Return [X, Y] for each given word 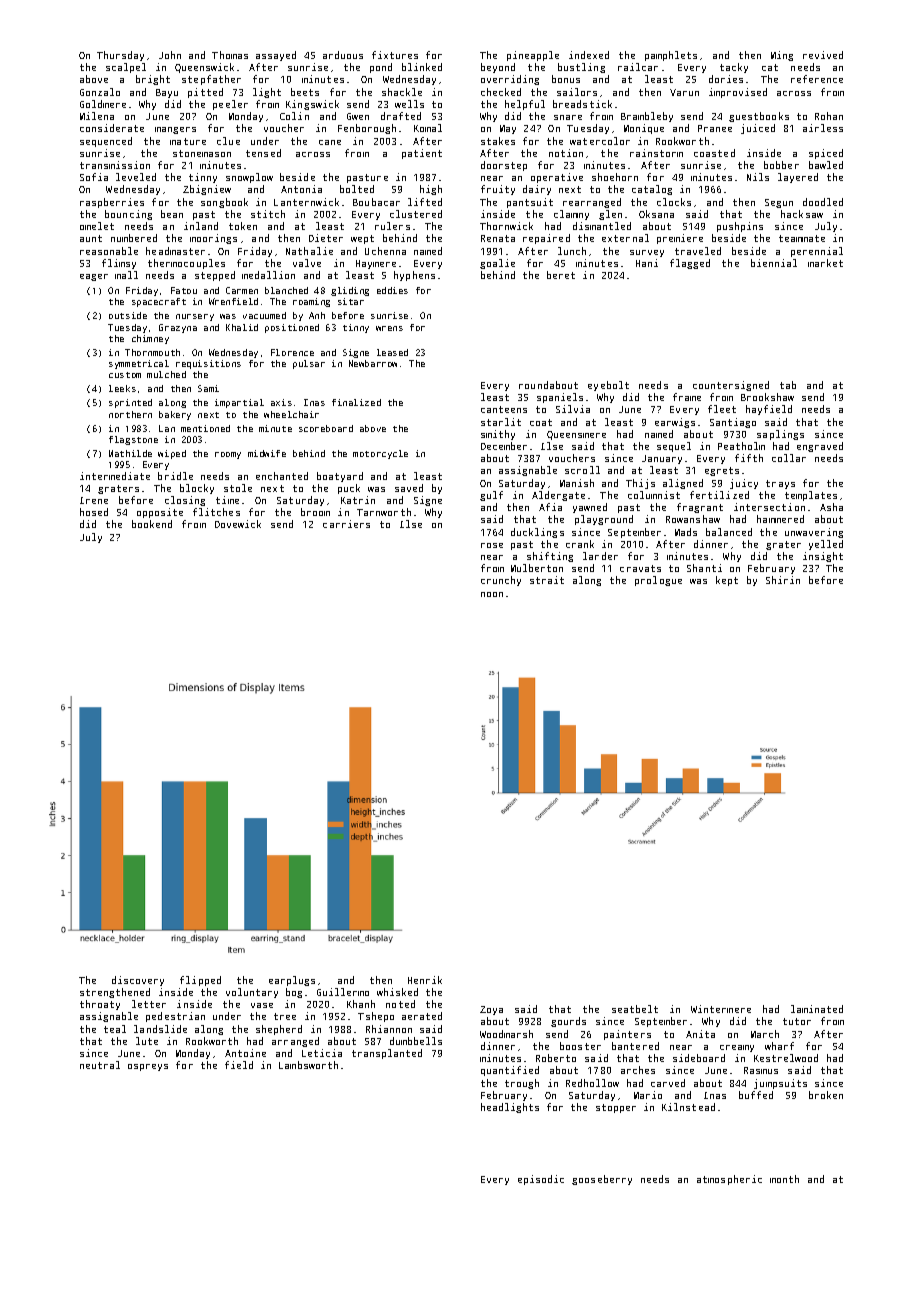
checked [501, 92]
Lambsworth [308, 1065]
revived [823, 55]
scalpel [126, 68]
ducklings [537, 533]
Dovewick [238, 524]
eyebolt [608, 386]
